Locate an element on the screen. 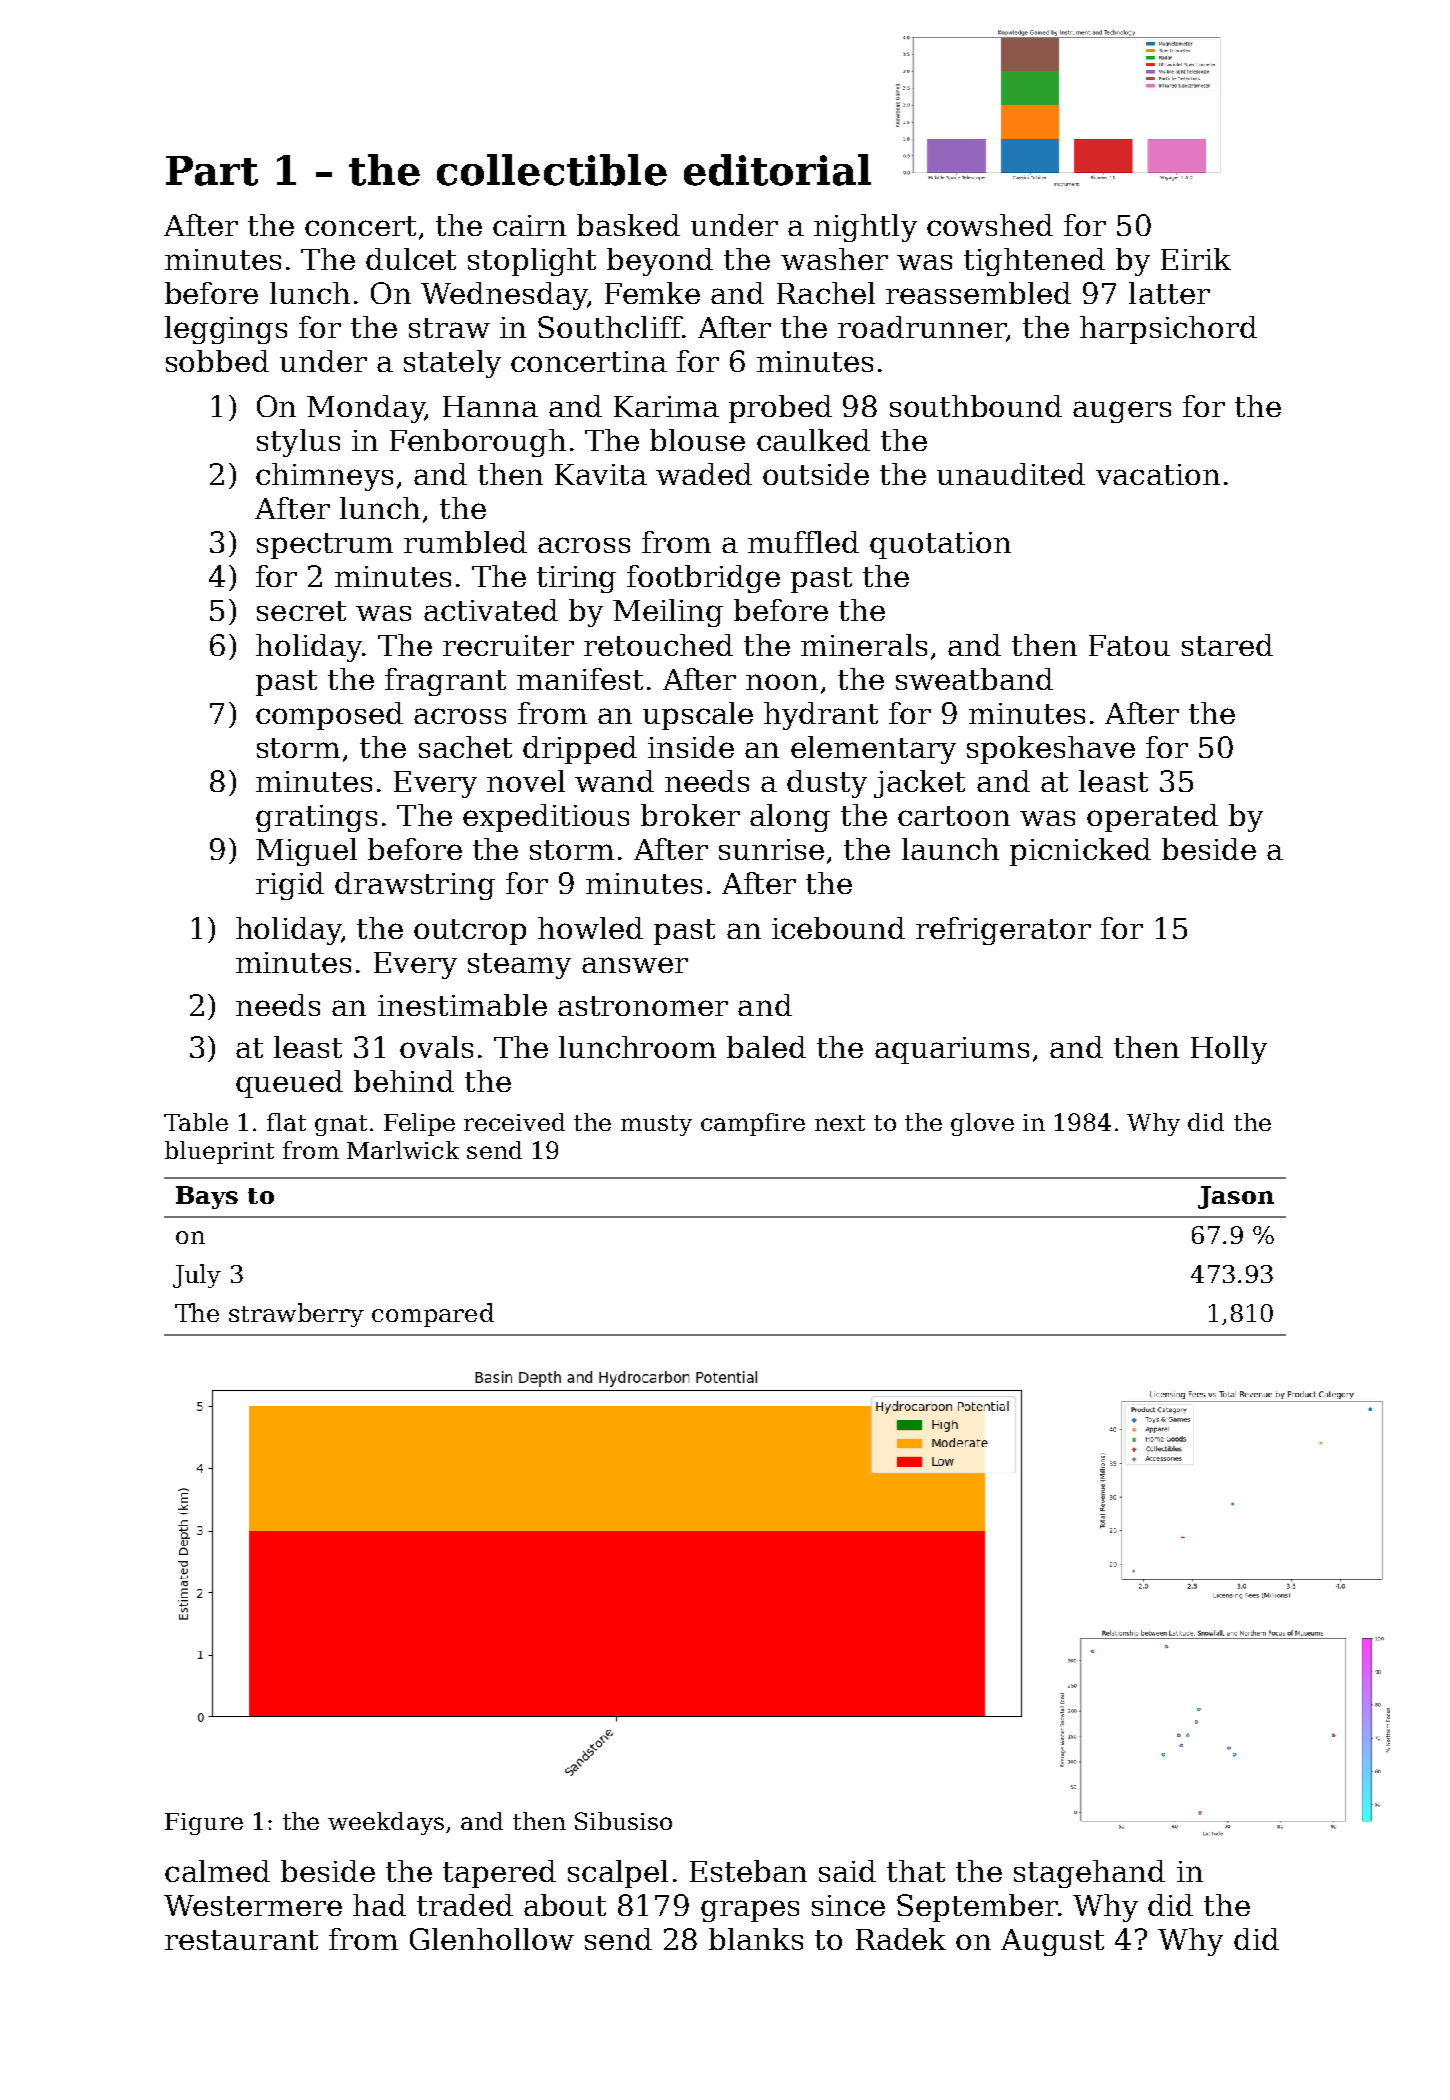 The width and height of the screenshot is (1450, 2100). Holly is located at coordinates (1229, 1050).
